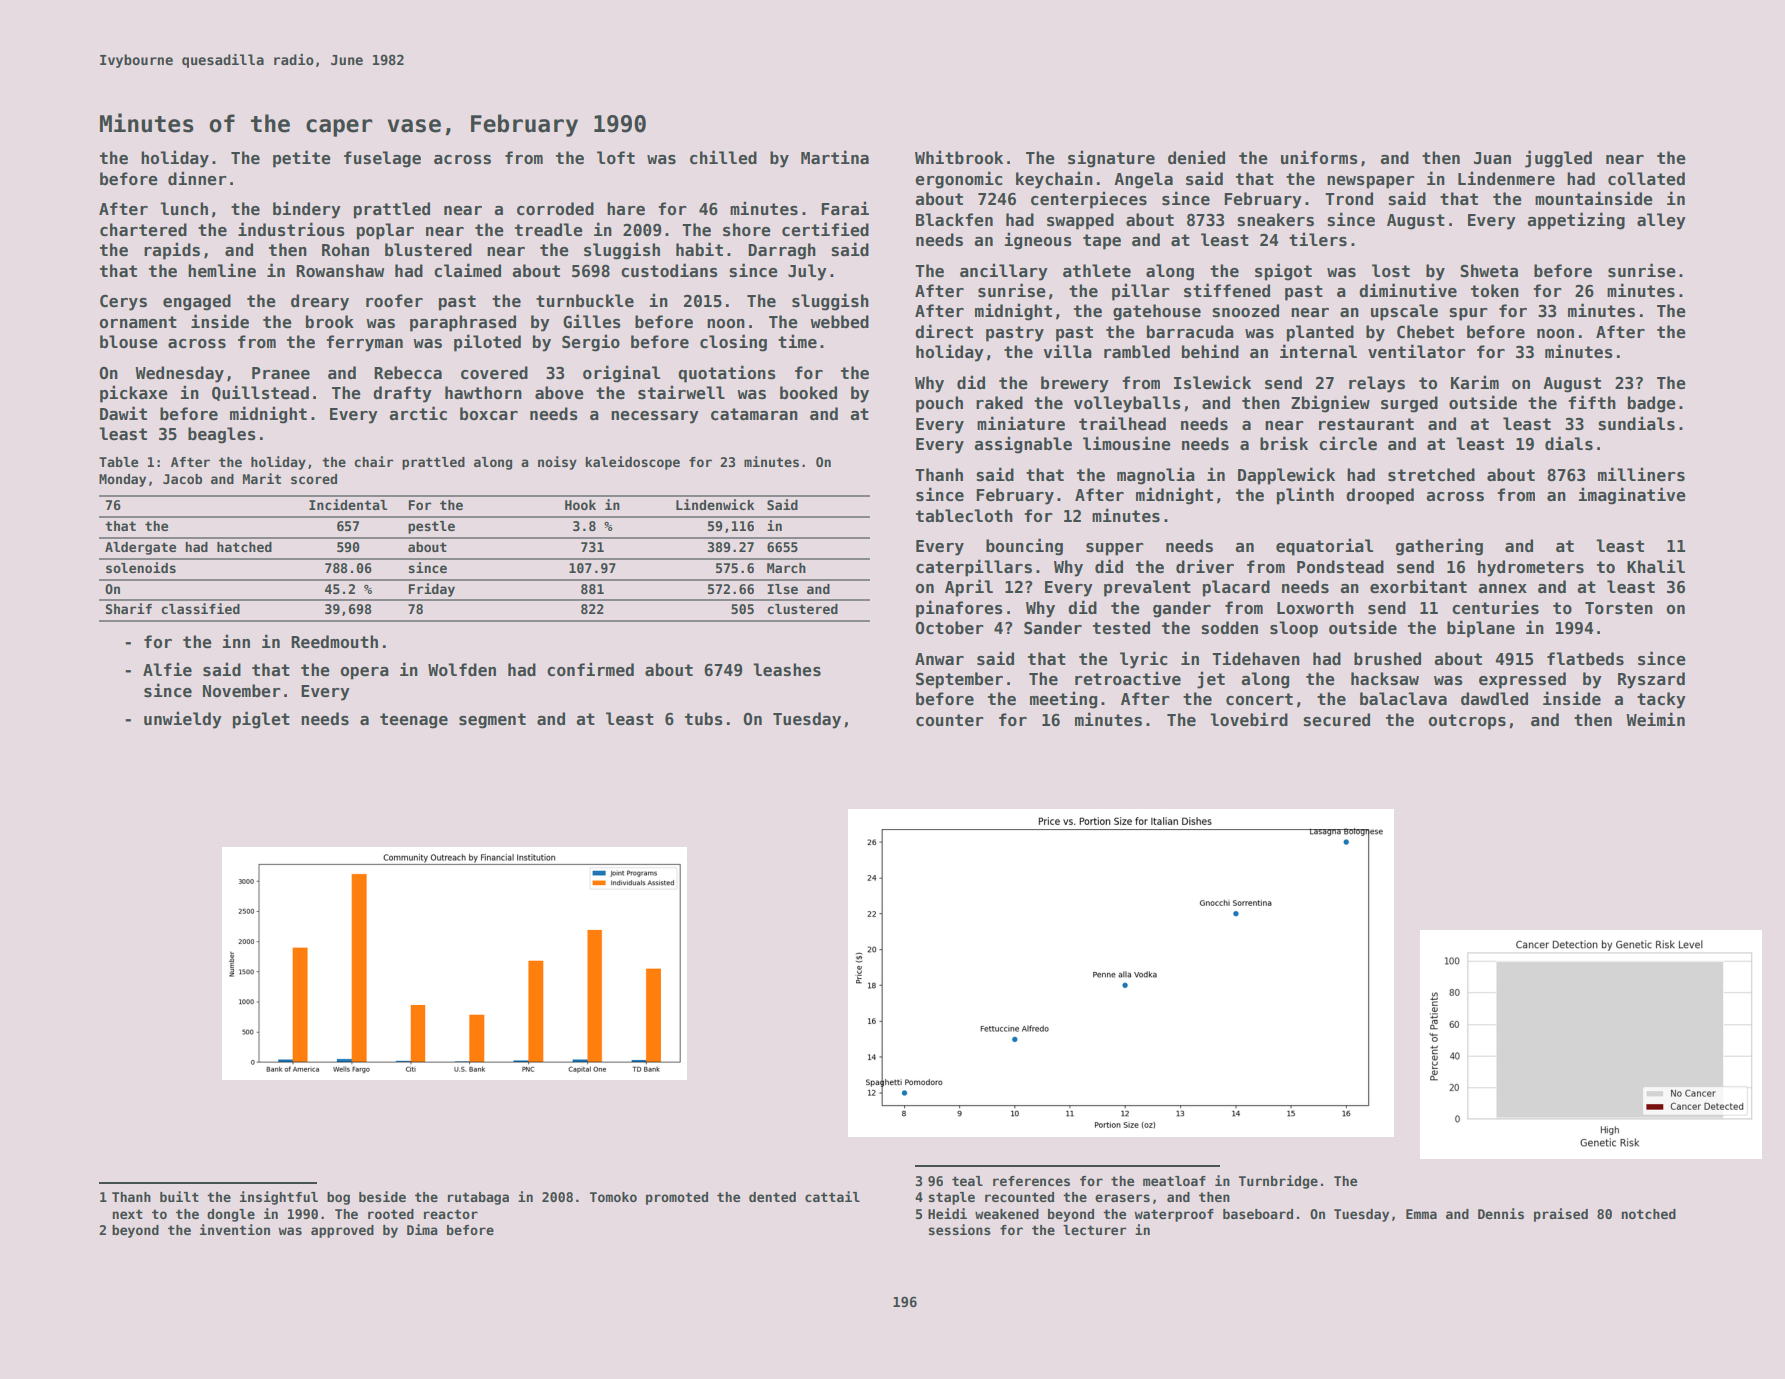 Image resolution: width=1785 pixels, height=1379 pixels. Describe the element at coordinates (127, 1214) in the screenshot. I see `next` at that location.
